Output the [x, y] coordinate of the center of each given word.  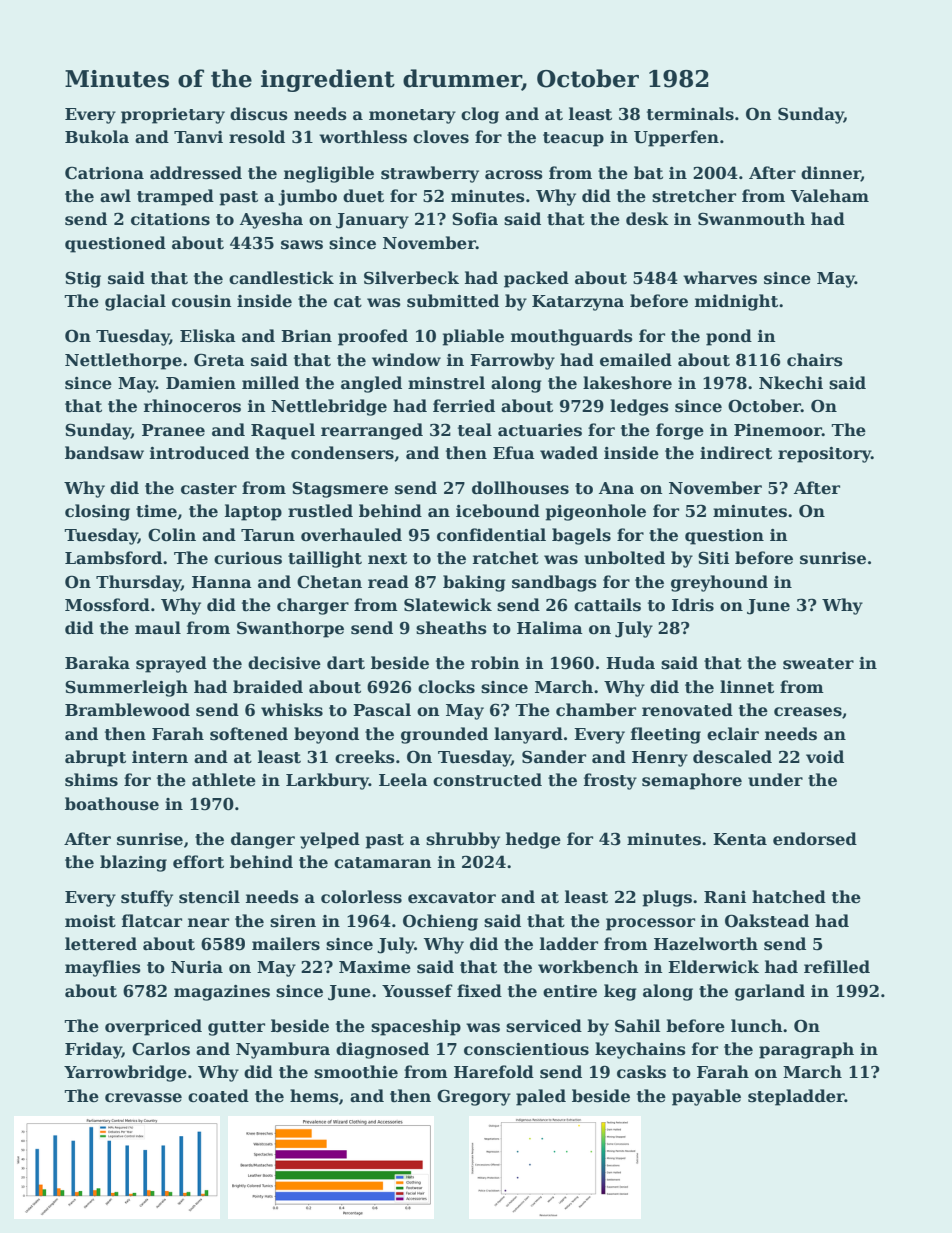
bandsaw [104, 453]
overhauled [351, 535]
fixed [479, 991]
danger [263, 840]
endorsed [815, 839]
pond [729, 337]
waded [569, 453]
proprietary [173, 116]
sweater [818, 664]
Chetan [329, 582]
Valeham [830, 196]
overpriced [153, 1027]
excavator [452, 898]
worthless [363, 137]
